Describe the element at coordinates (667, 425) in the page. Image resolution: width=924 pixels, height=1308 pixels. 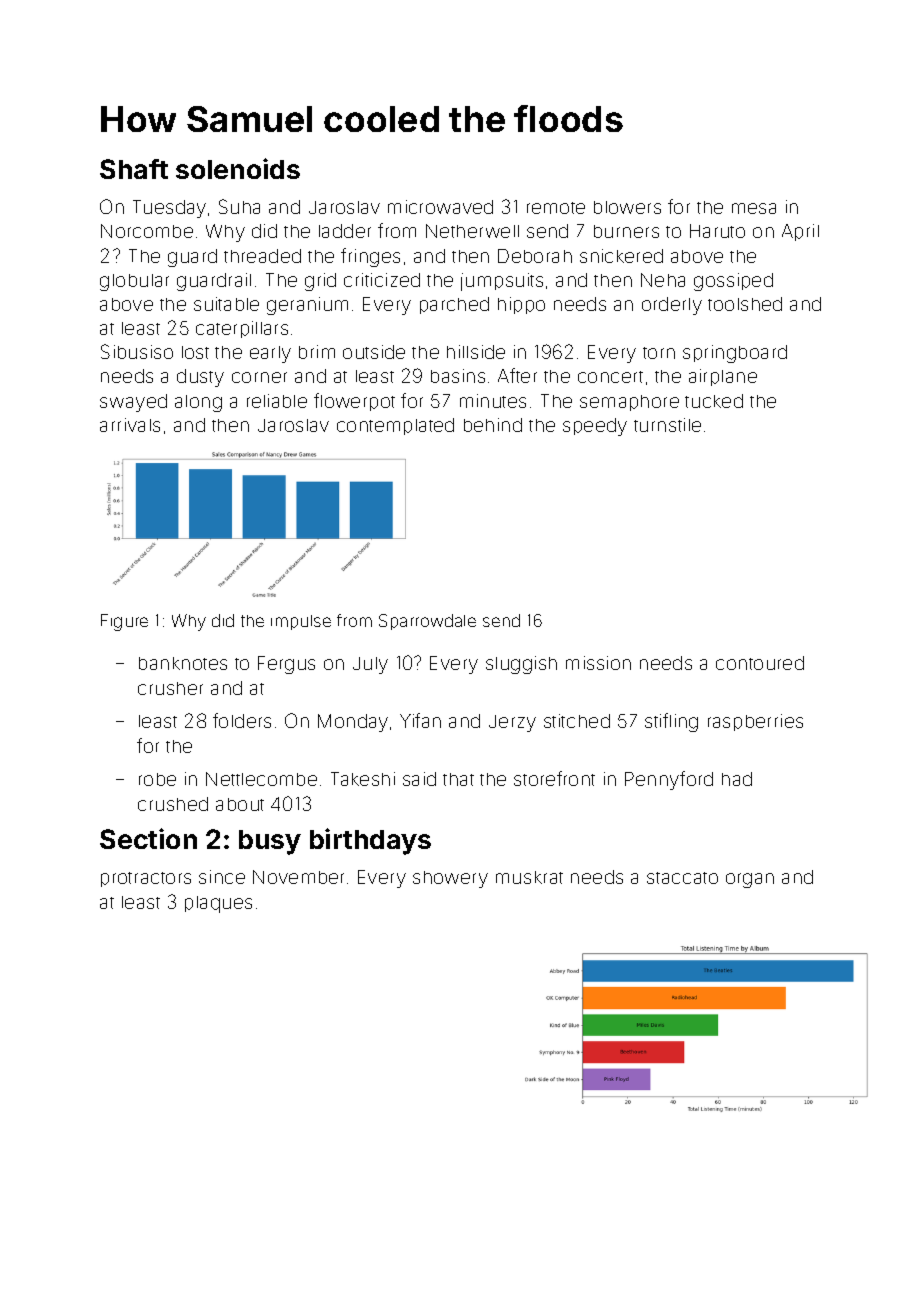
I see `turnstile` at that location.
